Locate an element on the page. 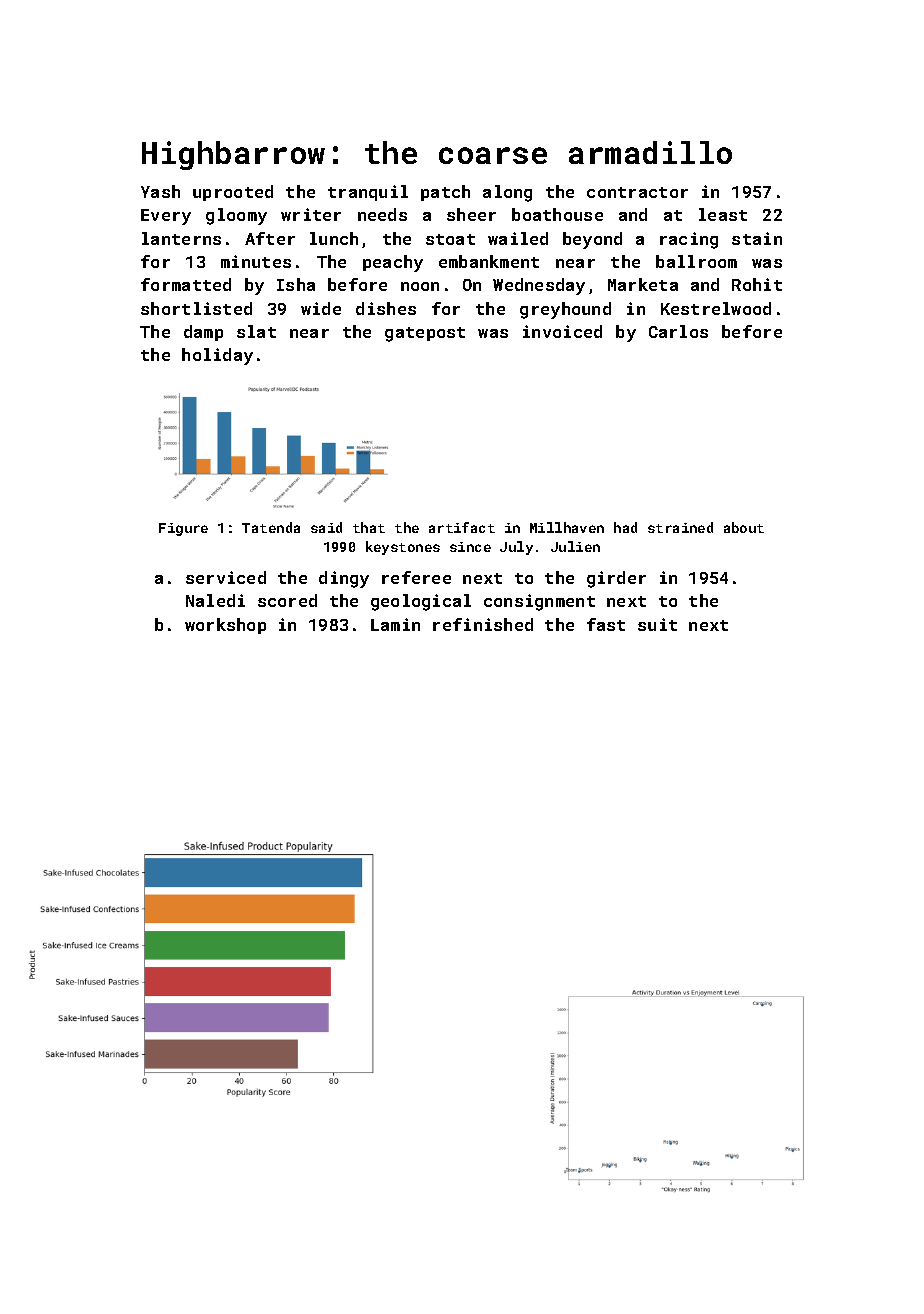 This document has height=1314, width=924. artifact is located at coordinates (462, 527).
